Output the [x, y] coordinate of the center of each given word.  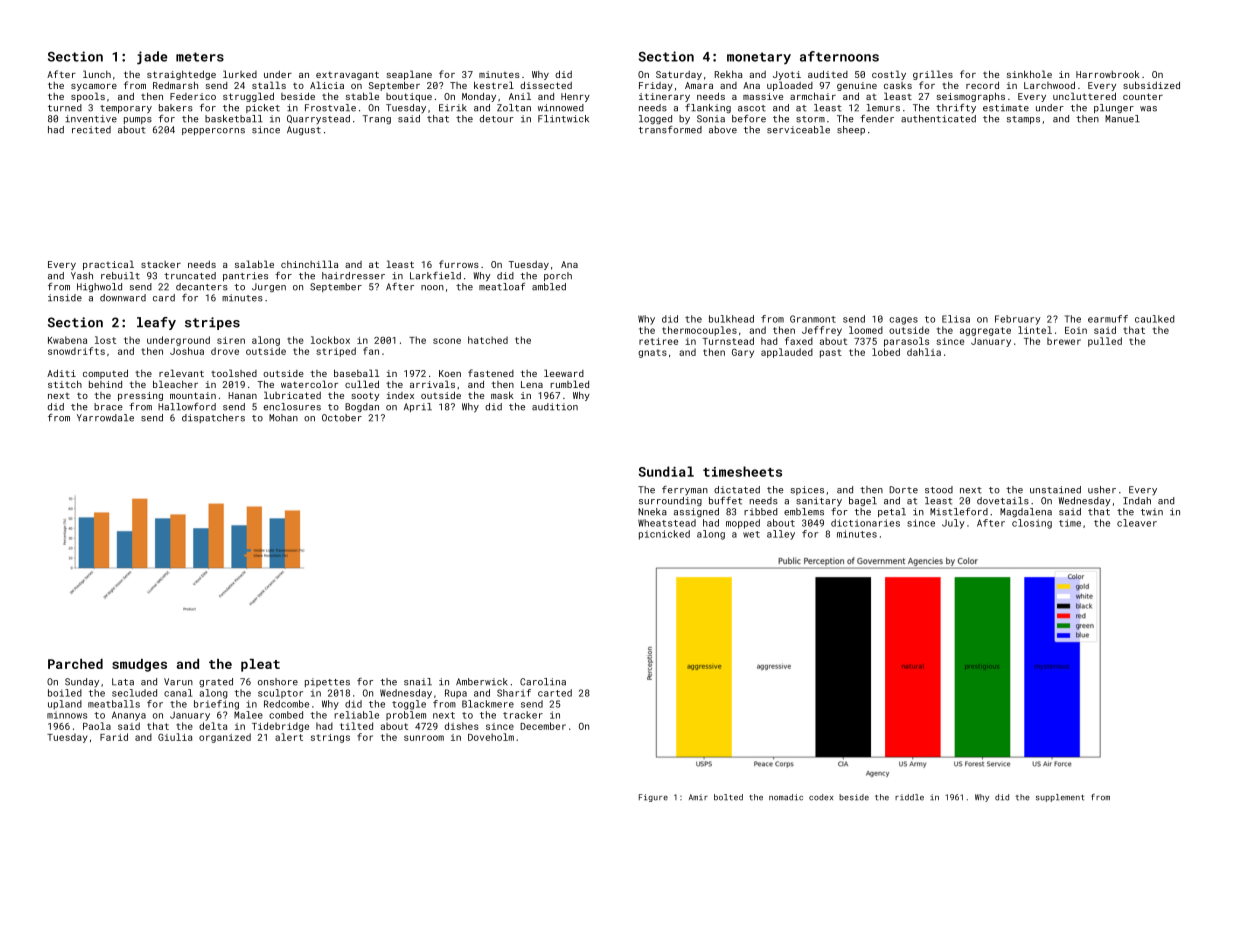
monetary [759, 58]
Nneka [652, 512]
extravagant [347, 75]
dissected [546, 85]
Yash [82, 276]
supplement [1060, 798]
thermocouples [699, 331]
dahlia [924, 352]
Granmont [813, 319]
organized [225, 738]
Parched [75, 664]
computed [105, 374]
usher [1102, 490]
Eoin [1076, 330]
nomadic [786, 797]
